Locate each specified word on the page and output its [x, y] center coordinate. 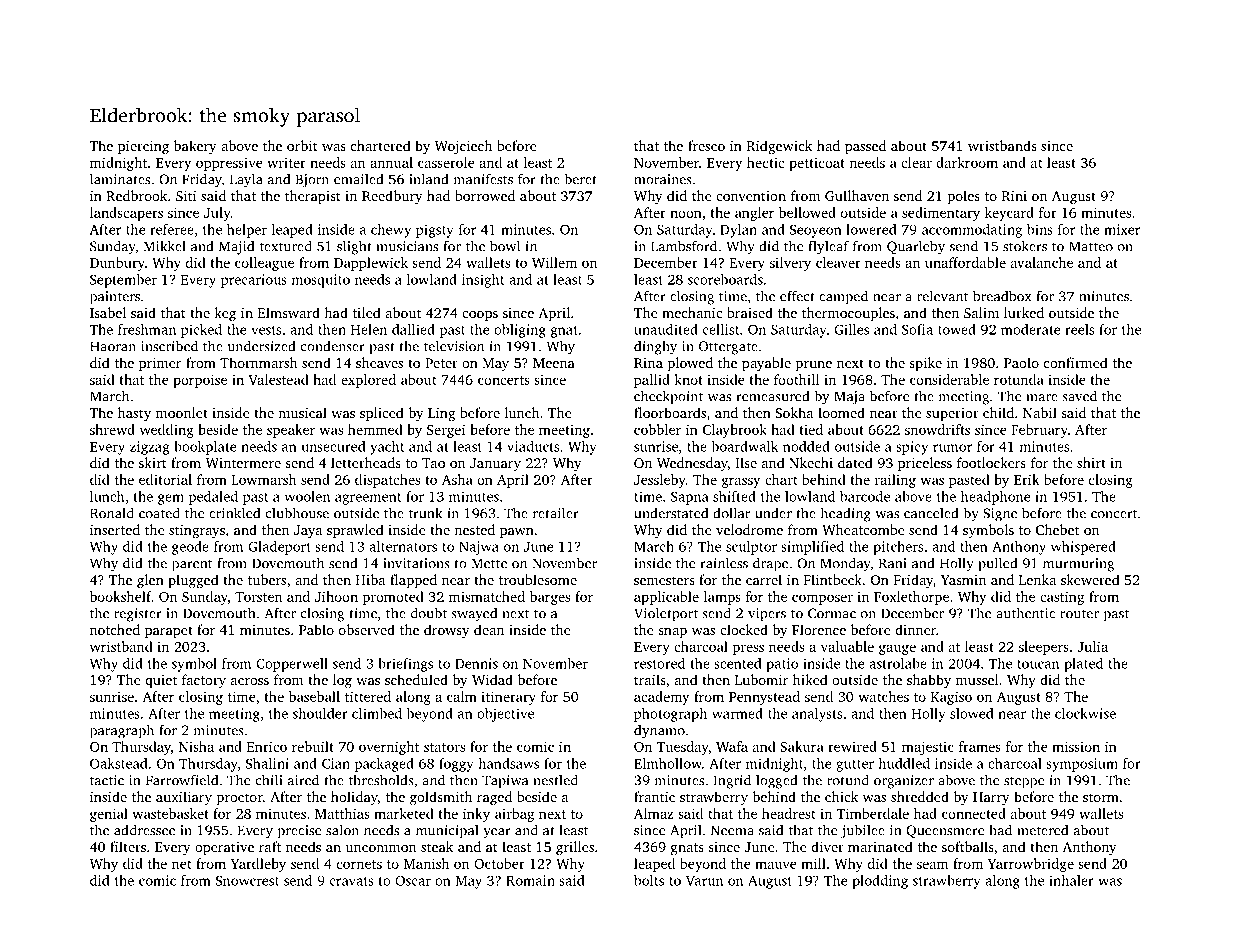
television [454, 346]
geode [190, 548]
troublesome [538, 579]
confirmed [1076, 362]
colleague [264, 264]
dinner [915, 629]
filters [128, 846]
